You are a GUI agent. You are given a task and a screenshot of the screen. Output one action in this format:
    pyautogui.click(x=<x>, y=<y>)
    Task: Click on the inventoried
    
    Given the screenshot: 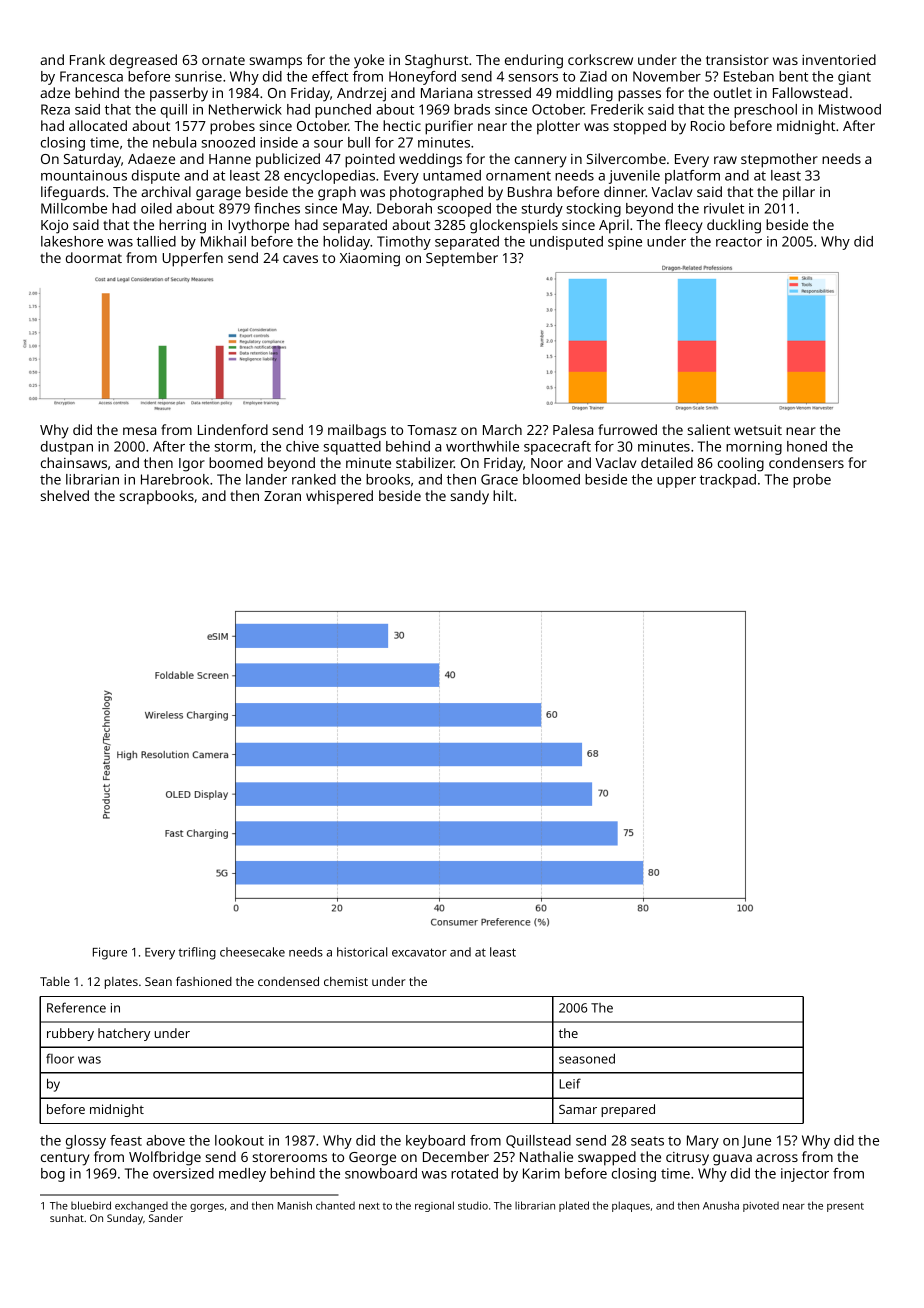 What is the action you would take?
    pyautogui.click(x=839, y=59)
